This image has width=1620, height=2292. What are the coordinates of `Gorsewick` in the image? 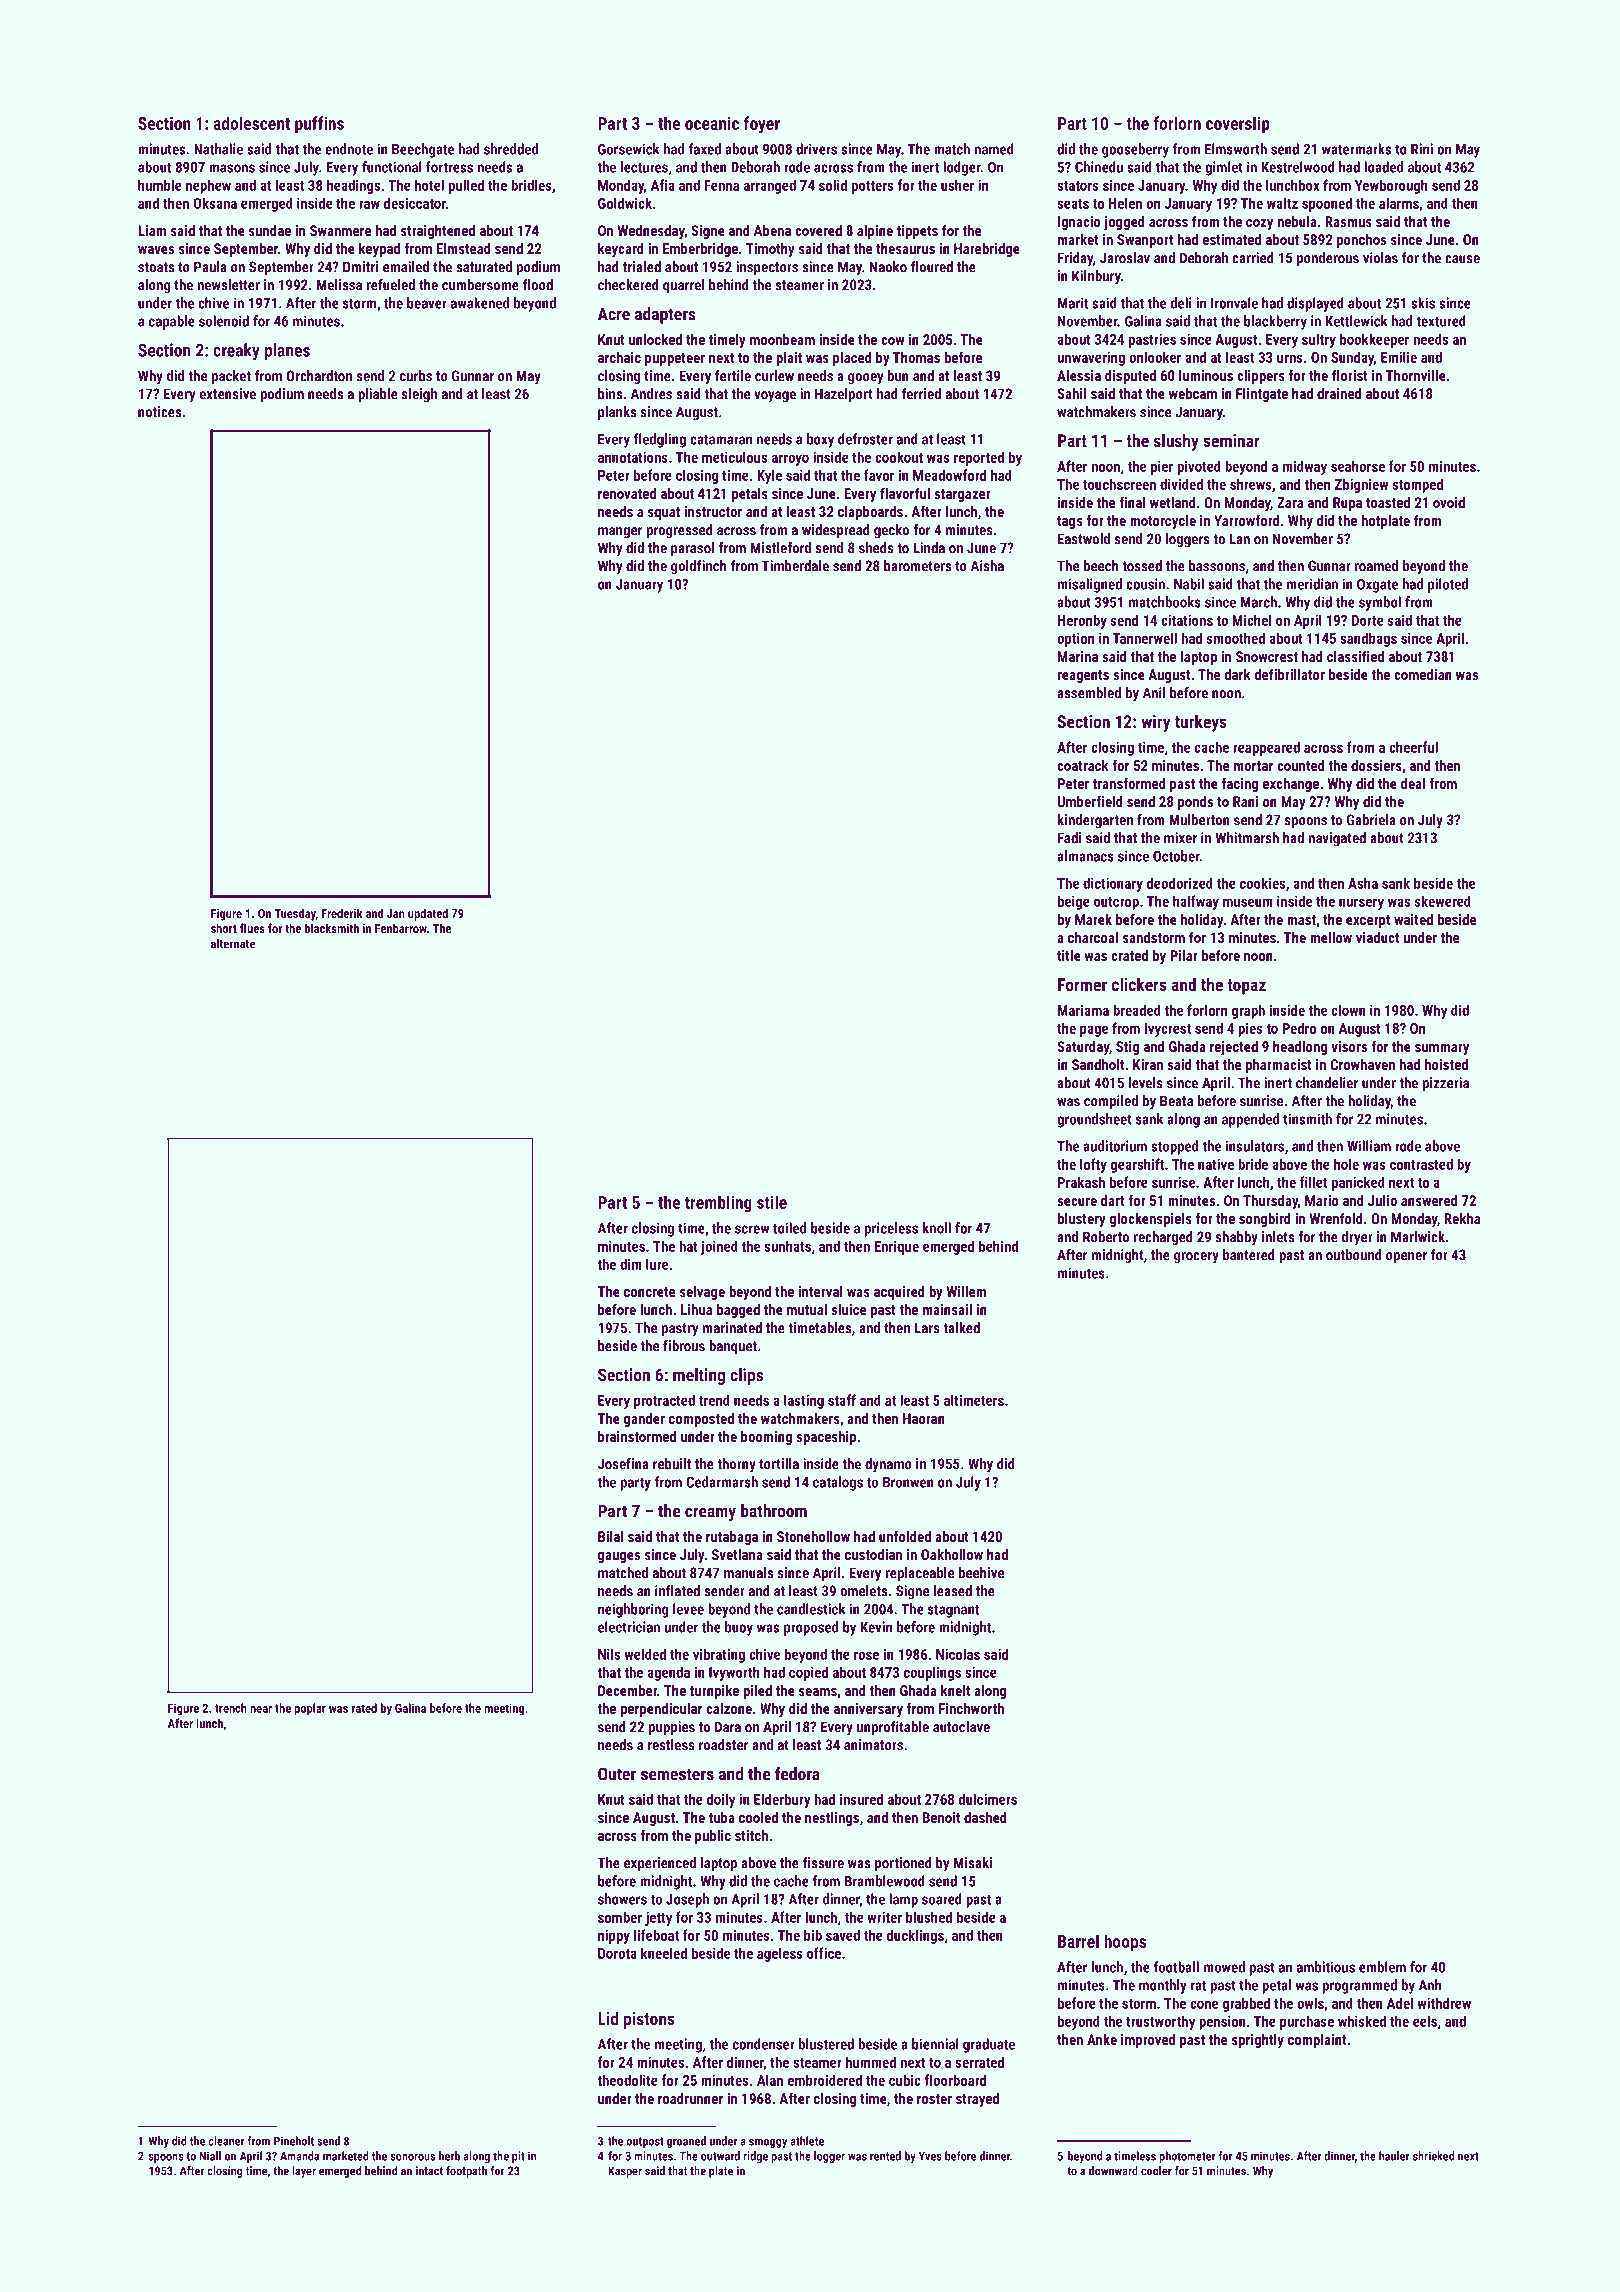 It's located at (629, 149).
